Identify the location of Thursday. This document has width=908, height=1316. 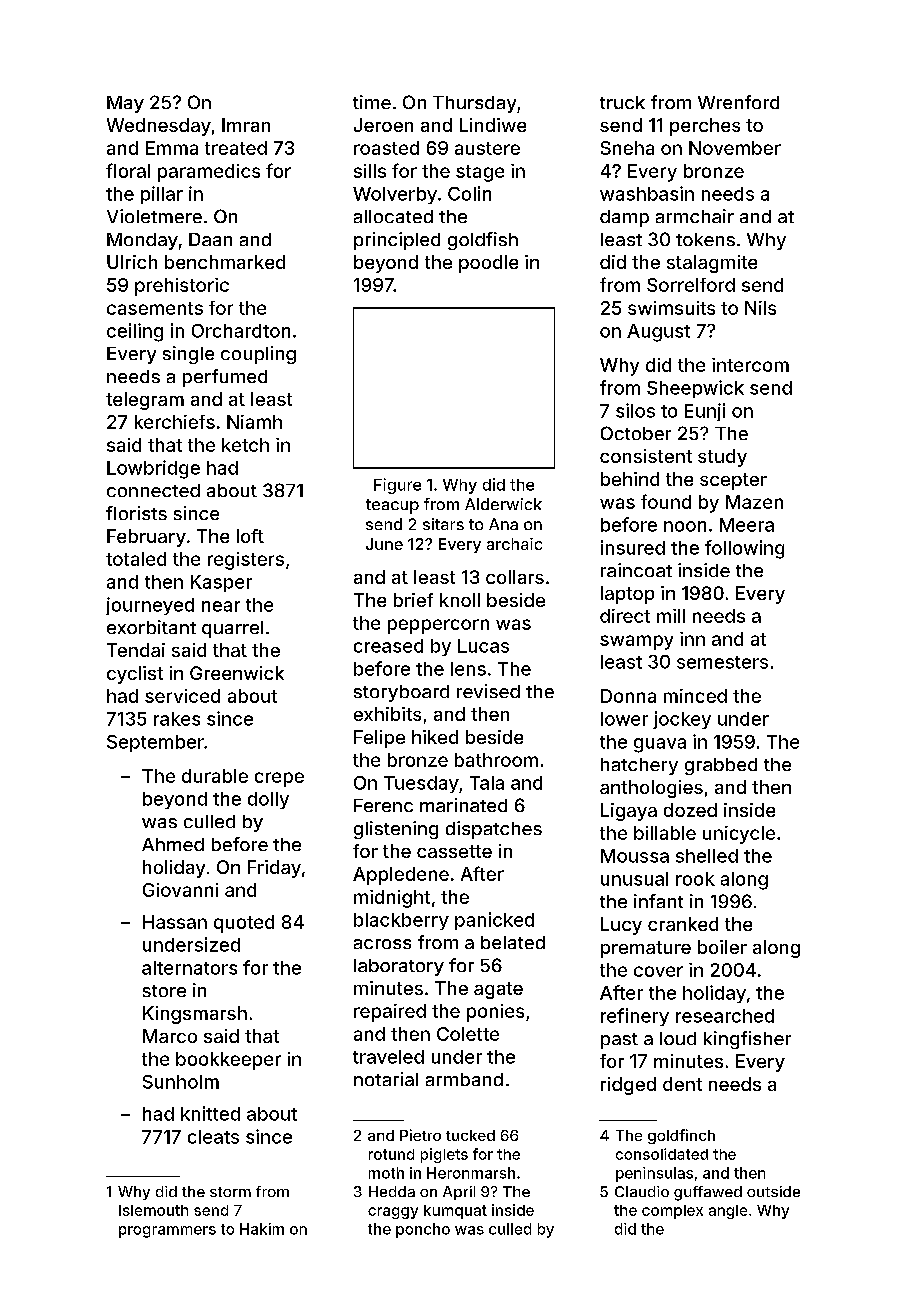
(474, 104).
